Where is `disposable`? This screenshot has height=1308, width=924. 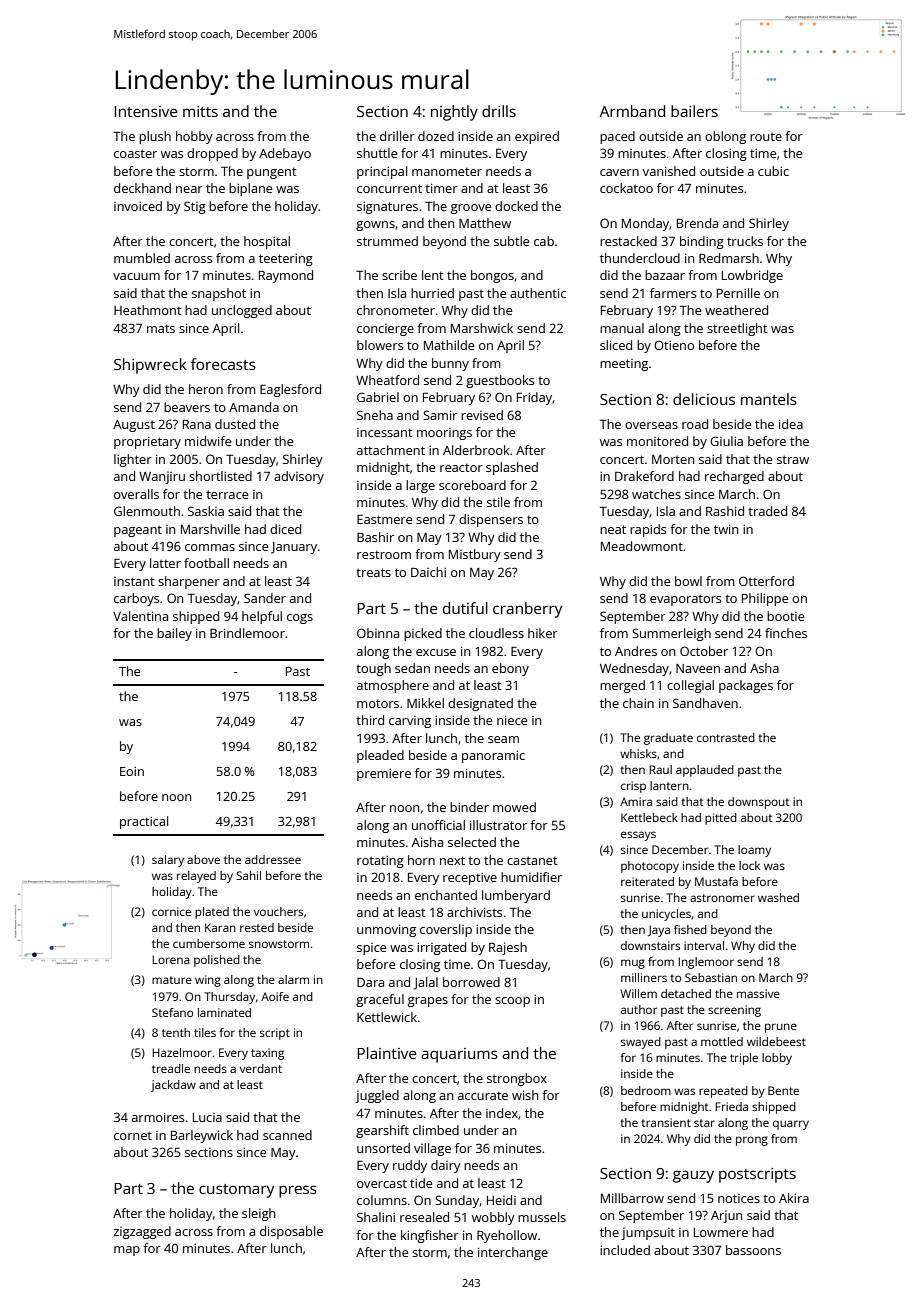 disposable is located at coordinates (291, 1232).
